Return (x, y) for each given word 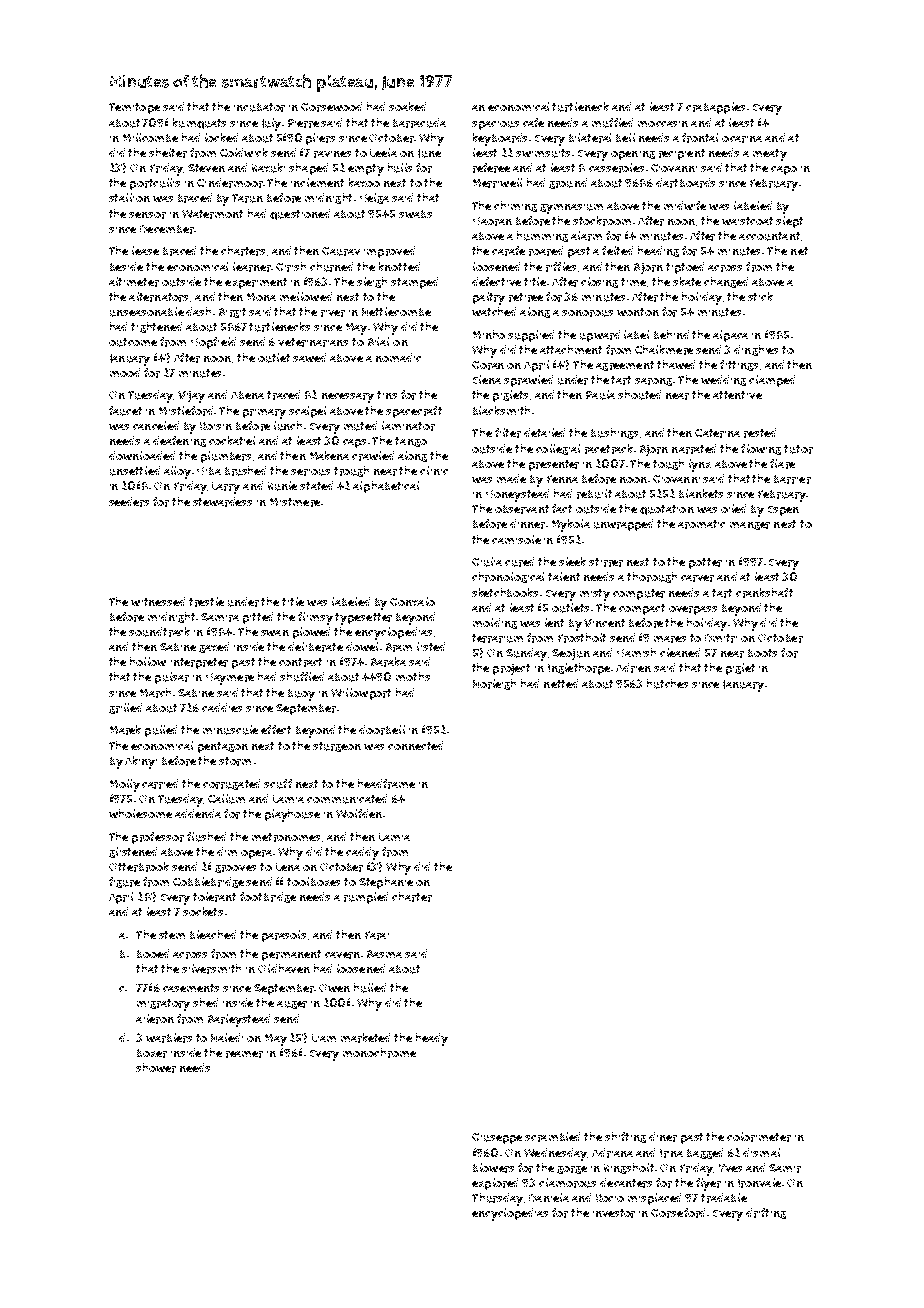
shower (156, 1068)
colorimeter (759, 1137)
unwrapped (623, 525)
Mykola (571, 525)
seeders (129, 502)
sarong (653, 382)
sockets (203, 911)
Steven (206, 168)
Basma (384, 954)
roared (546, 251)
